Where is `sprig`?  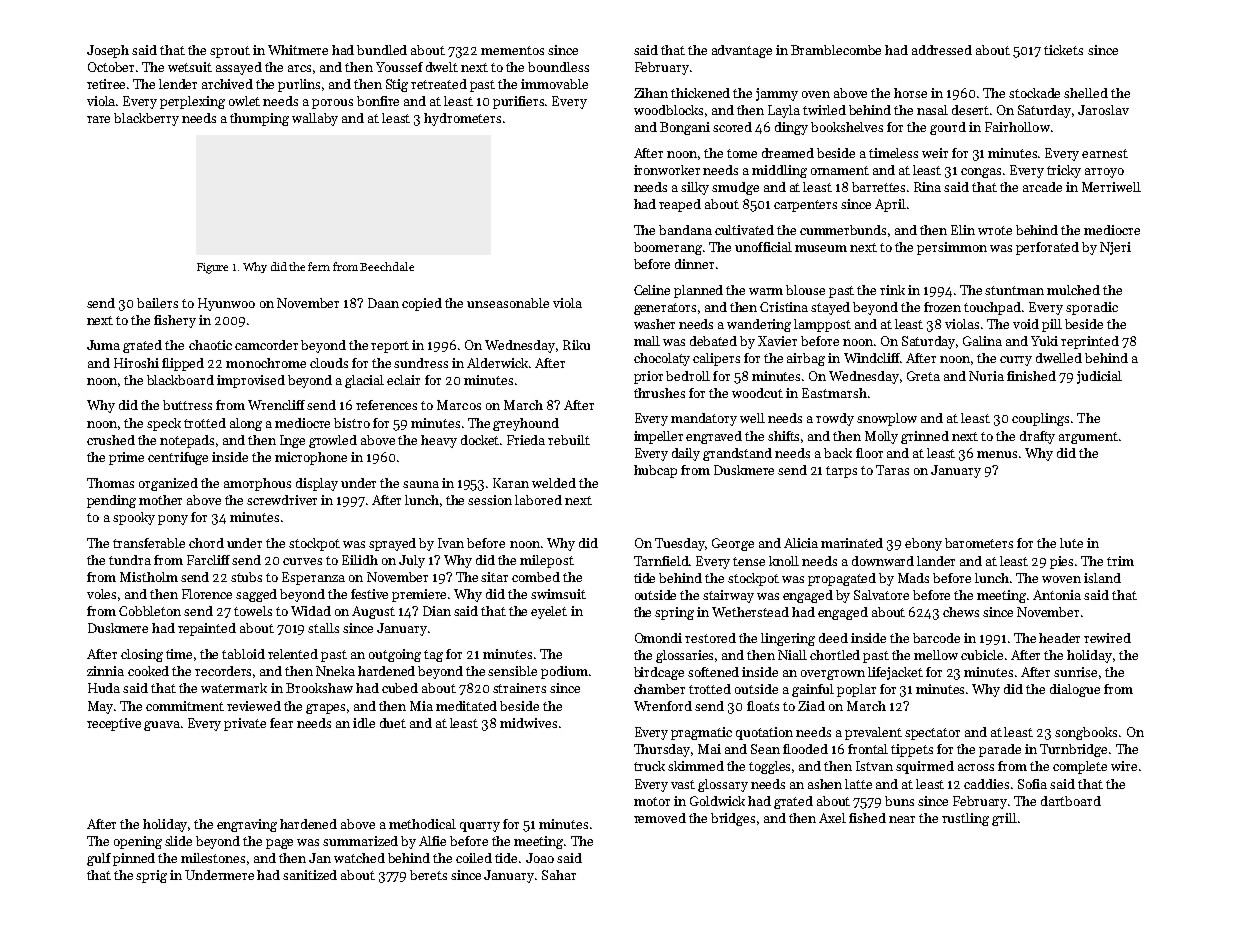
sprig is located at coordinates (151, 876).
